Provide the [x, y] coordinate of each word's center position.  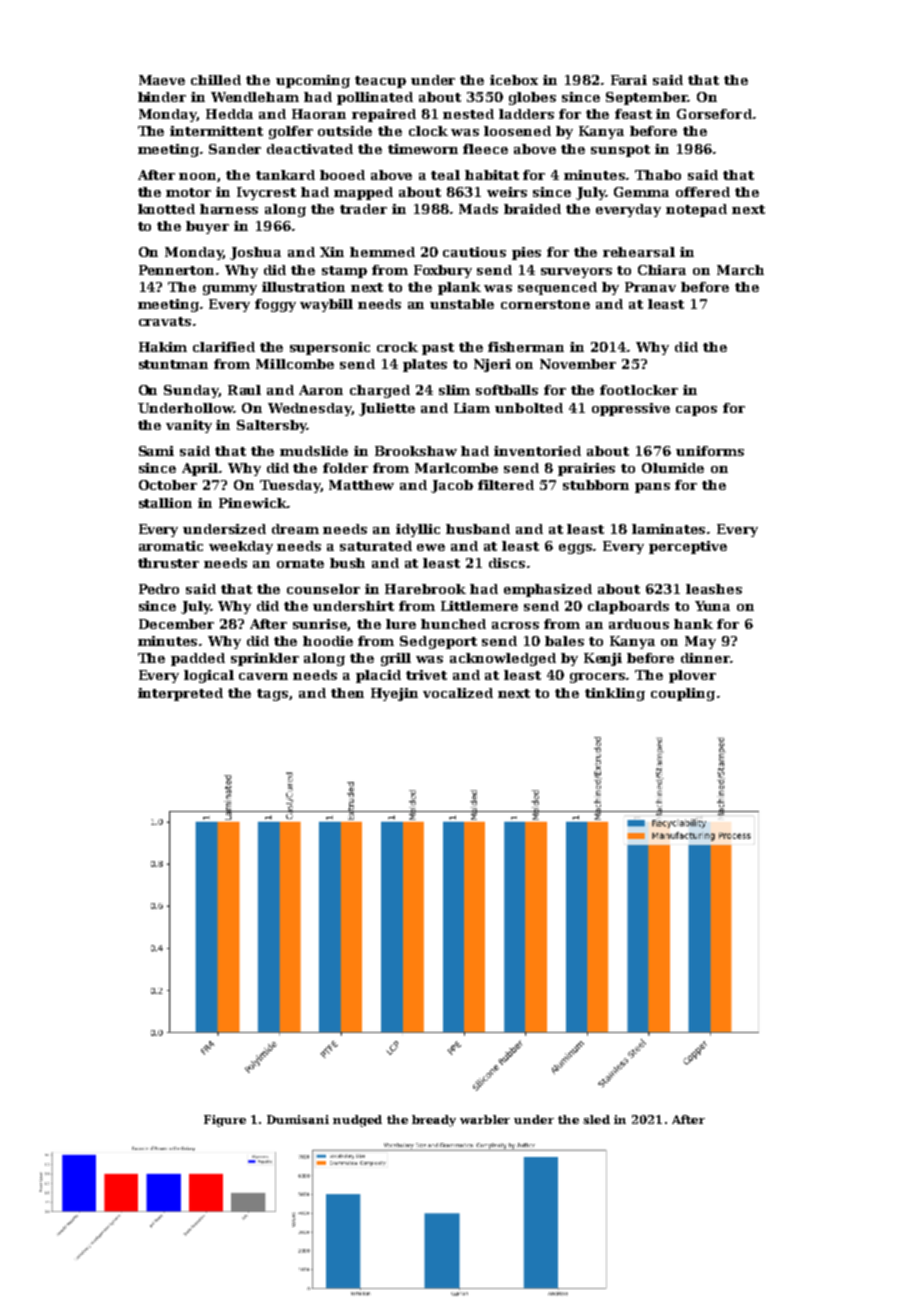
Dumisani [298, 1119]
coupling [683, 694]
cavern [263, 676]
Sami [156, 451]
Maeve [162, 80]
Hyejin [394, 694]
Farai [629, 80]
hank [693, 624]
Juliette [387, 409]
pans [652, 488]
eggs [575, 549]
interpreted [180, 694]
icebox [514, 80]
